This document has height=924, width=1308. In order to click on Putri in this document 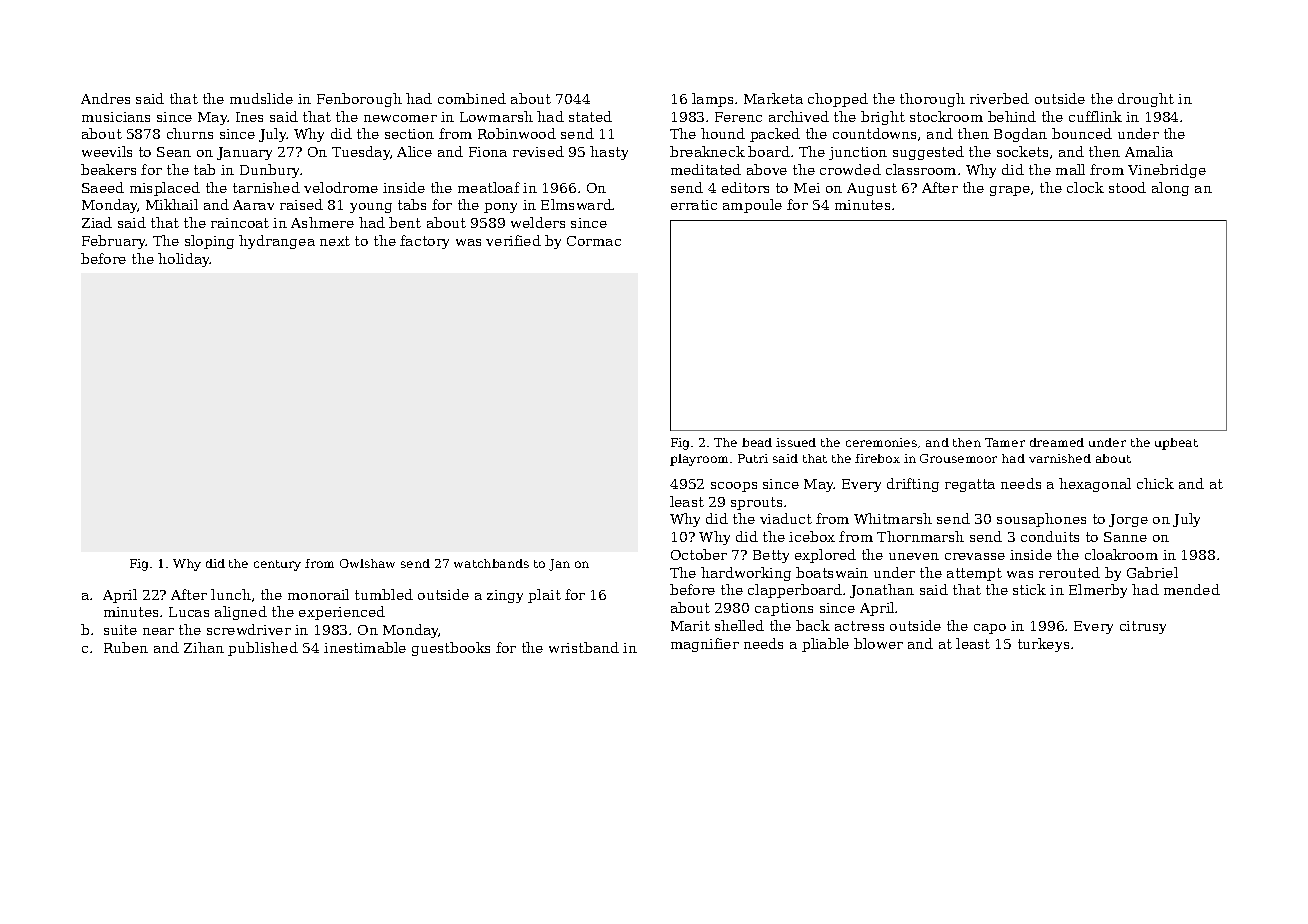, I will do `click(753, 458)`.
